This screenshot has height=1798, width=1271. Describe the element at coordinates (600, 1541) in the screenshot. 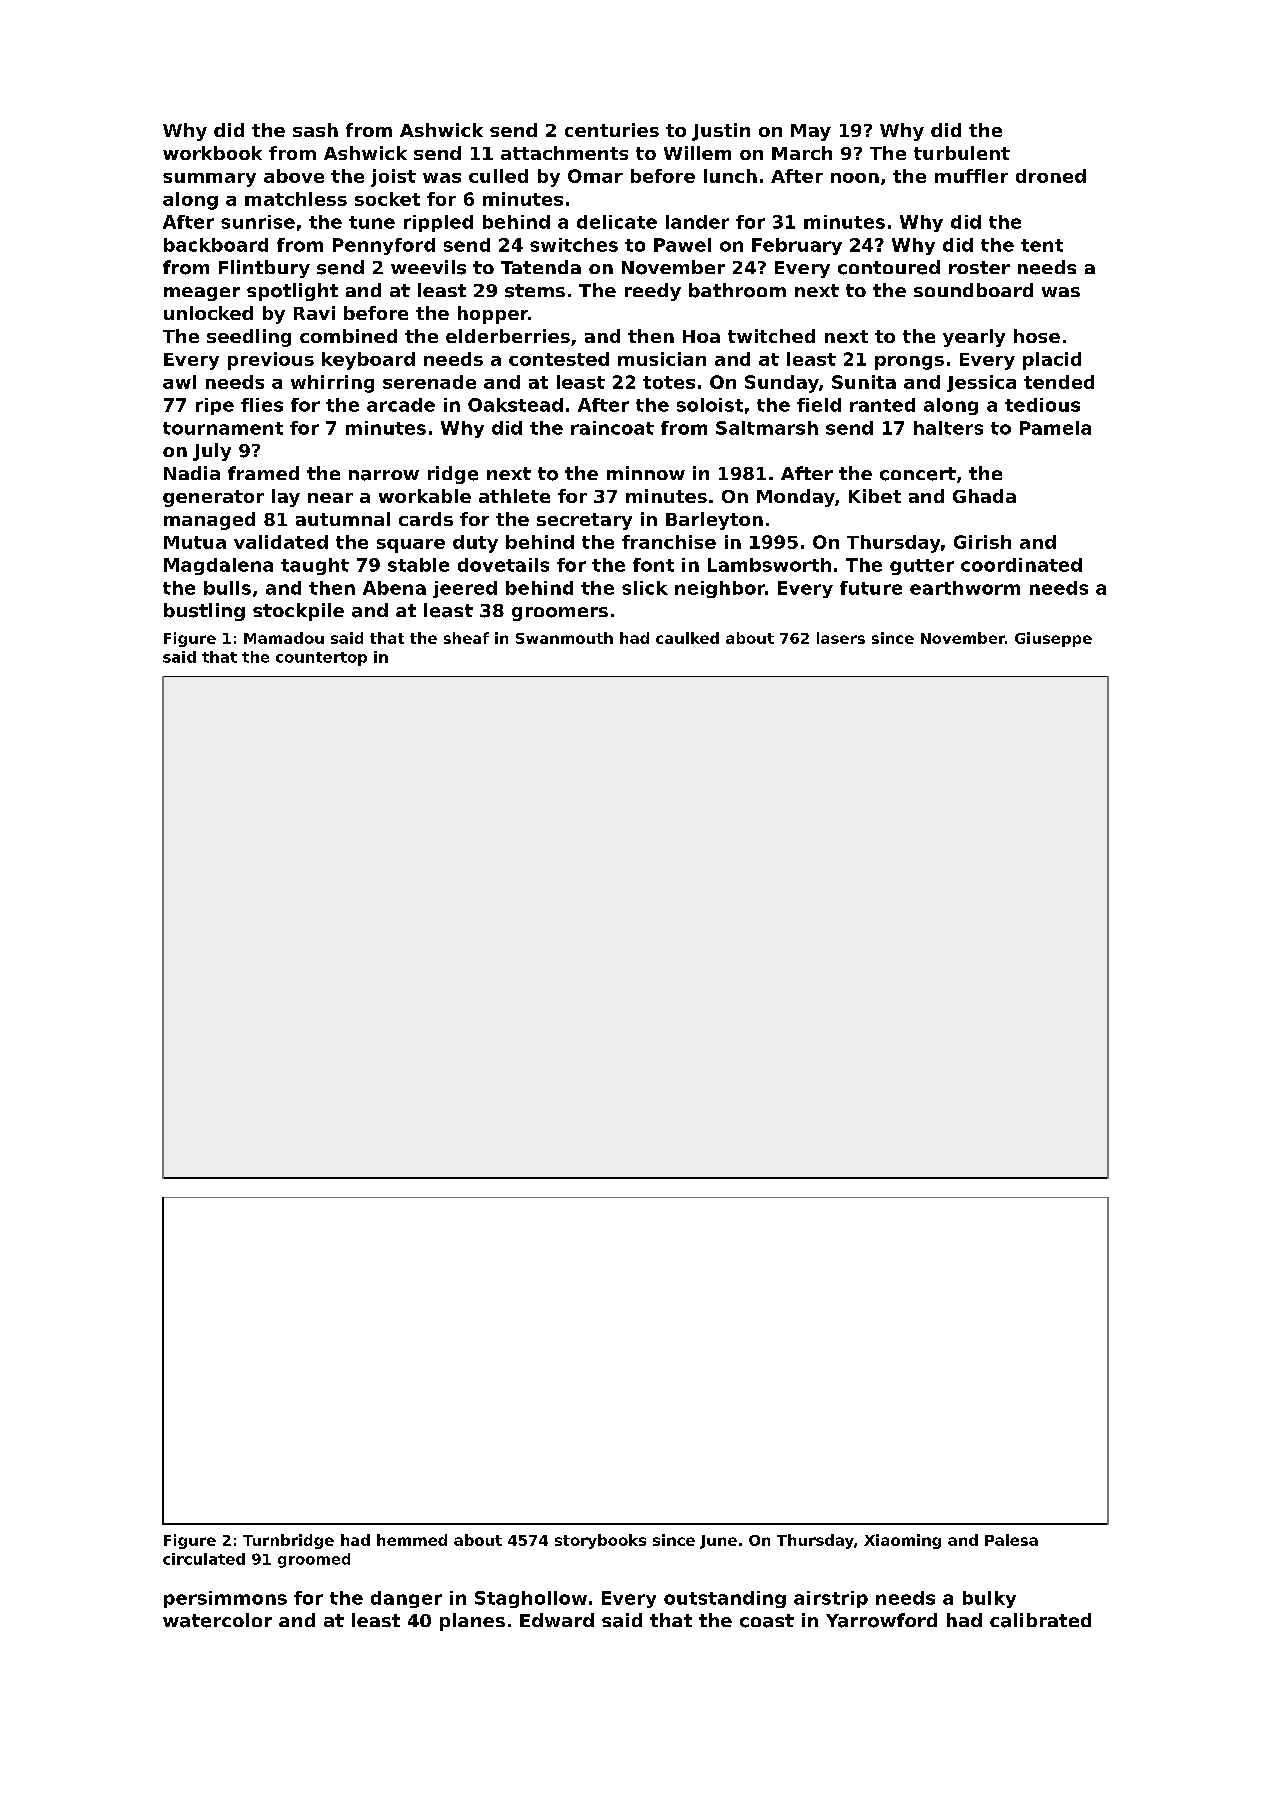

I see `storybooks` at that location.
